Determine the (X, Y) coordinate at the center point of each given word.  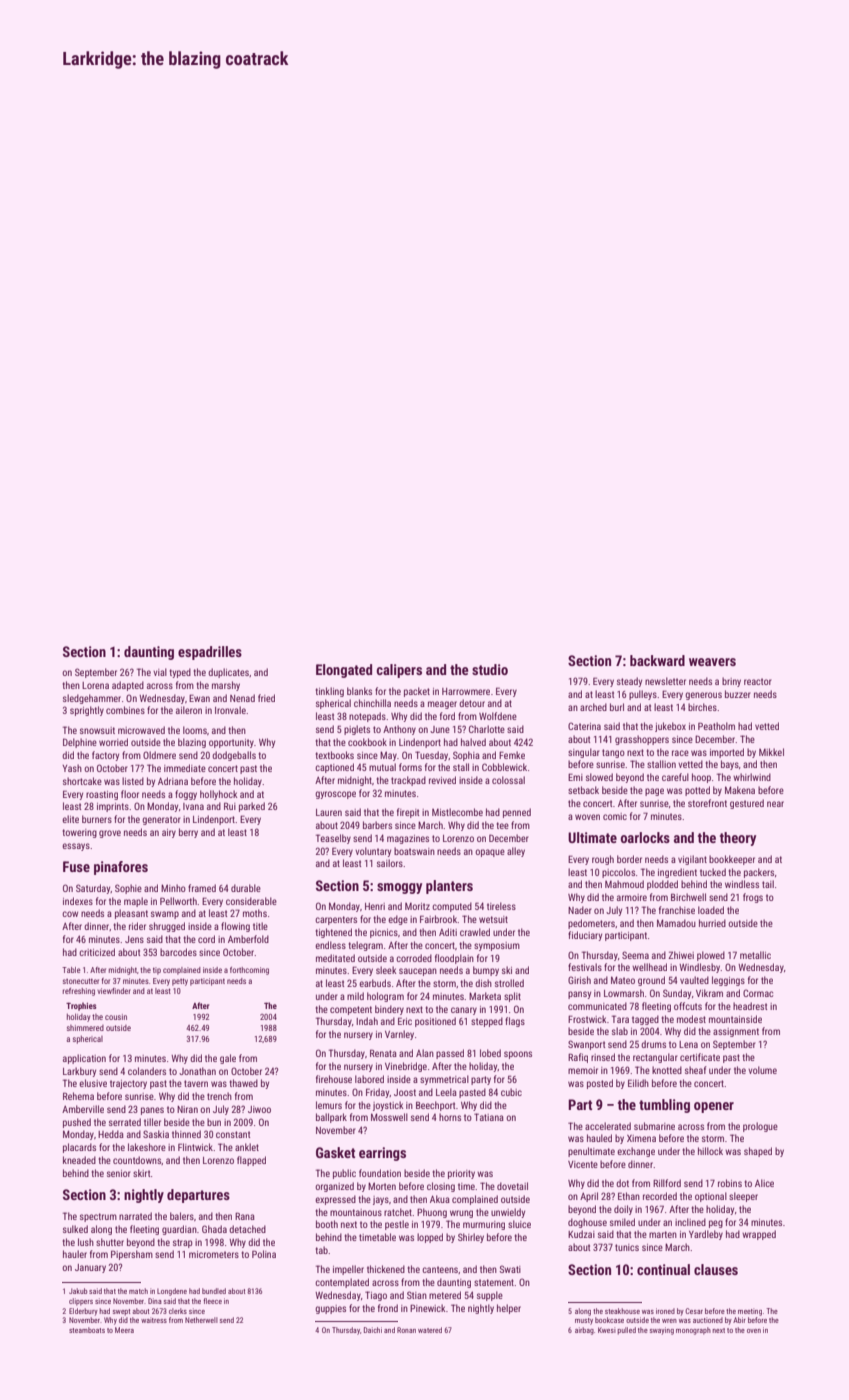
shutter (110, 1242)
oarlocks (645, 837)
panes (152, 1111)
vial (160, 672)
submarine (654, 1126)
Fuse (76, 866)
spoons (518, 1055)
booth (327, 1224)
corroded (414, 958)
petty (180, 982)
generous (703, 696)
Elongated (344, 671)
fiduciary (585, 936)
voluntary (373, 852)
